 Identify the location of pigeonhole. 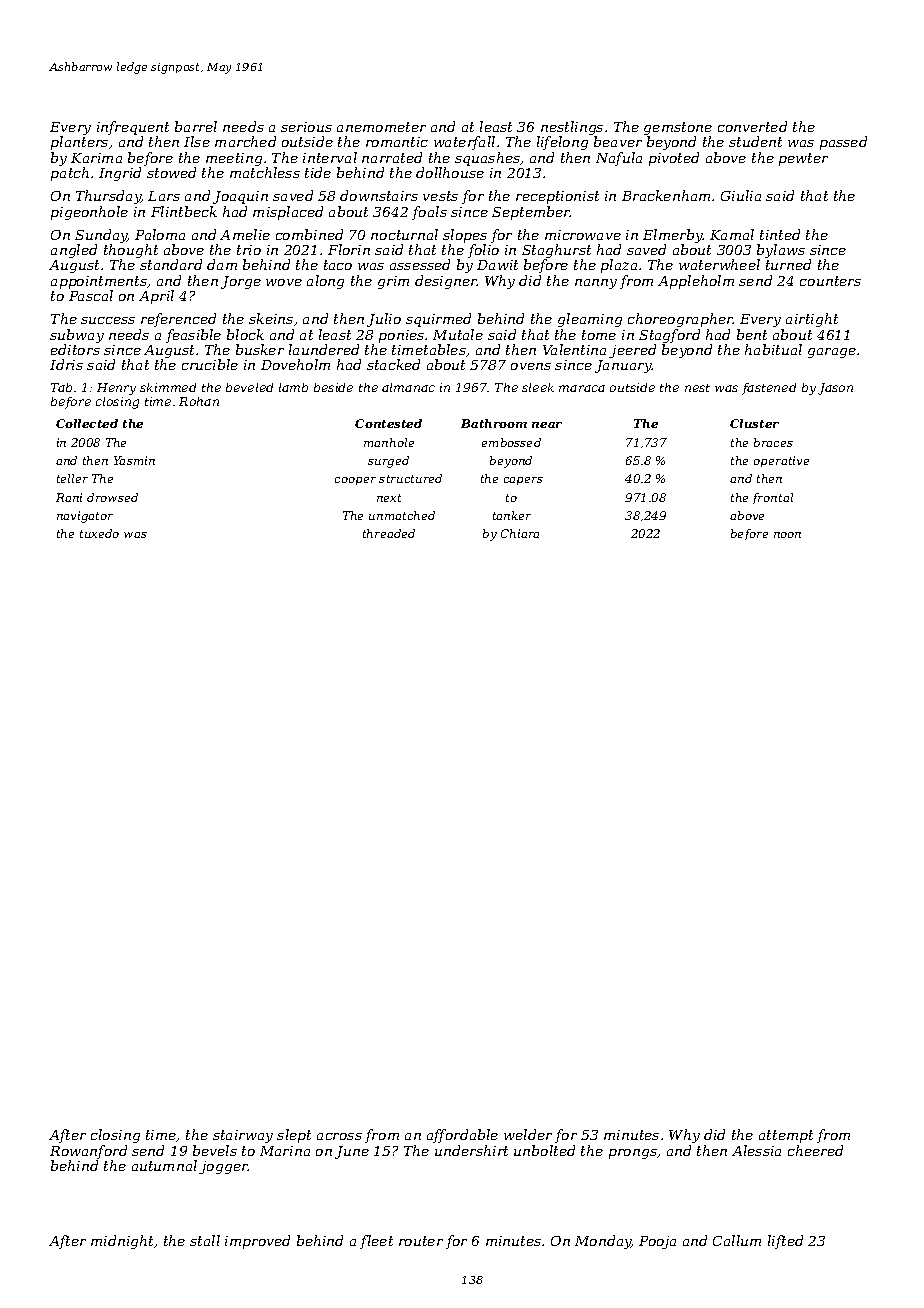
(89, 213).
